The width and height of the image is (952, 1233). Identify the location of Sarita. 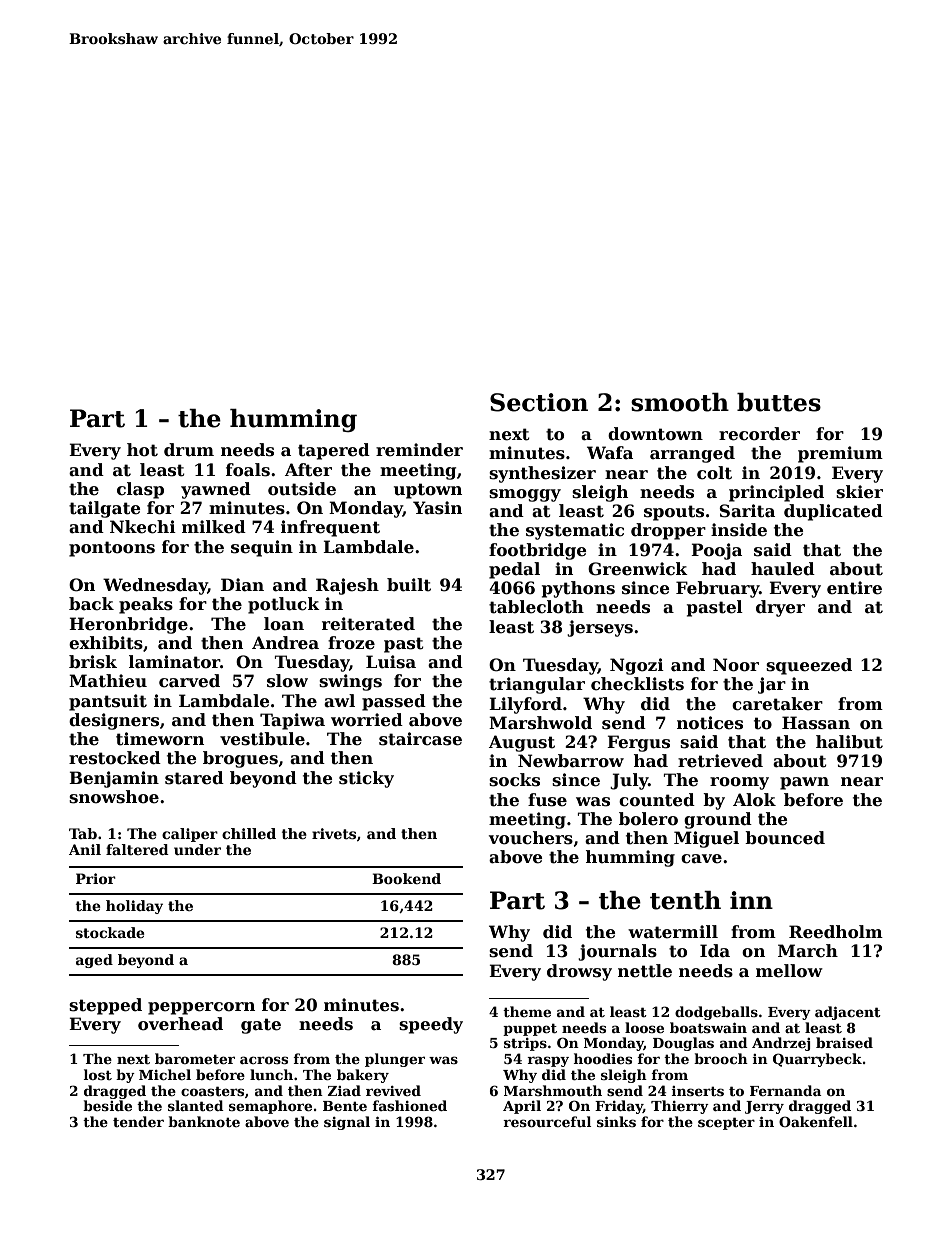
(747, 511).
